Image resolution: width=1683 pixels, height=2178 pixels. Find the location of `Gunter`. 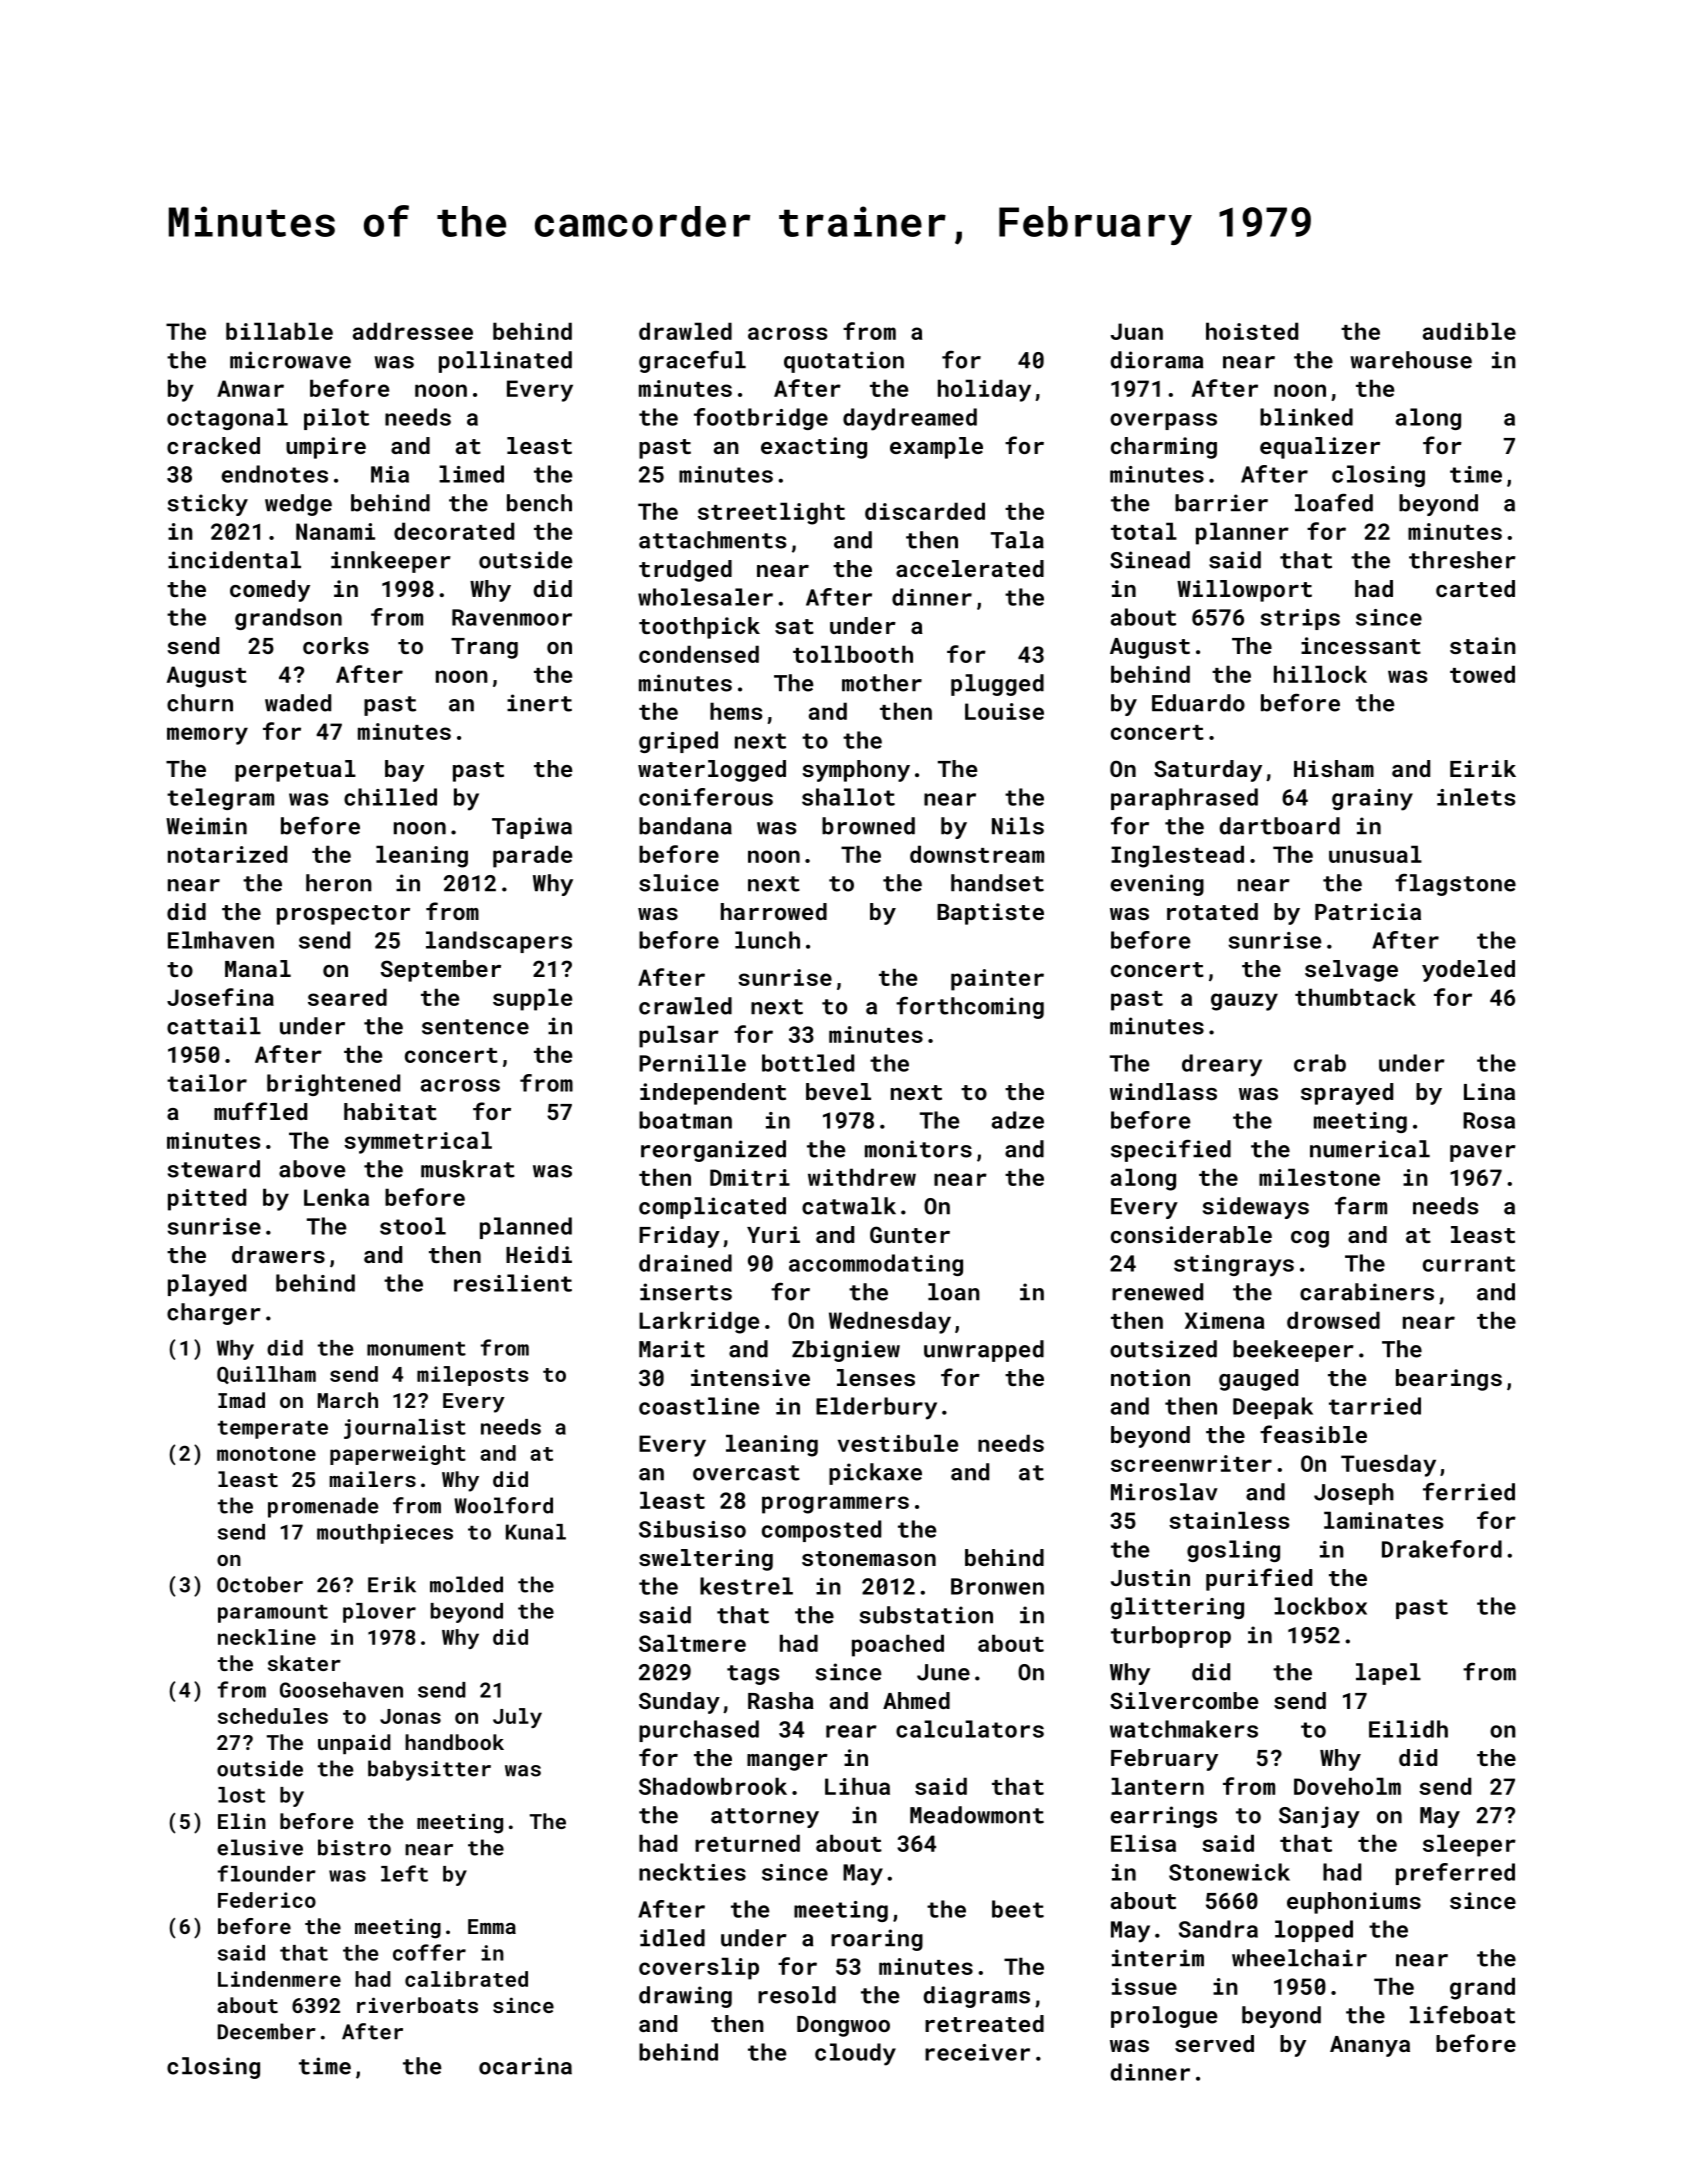

Gunter is located at coordinates (910, 1234).
